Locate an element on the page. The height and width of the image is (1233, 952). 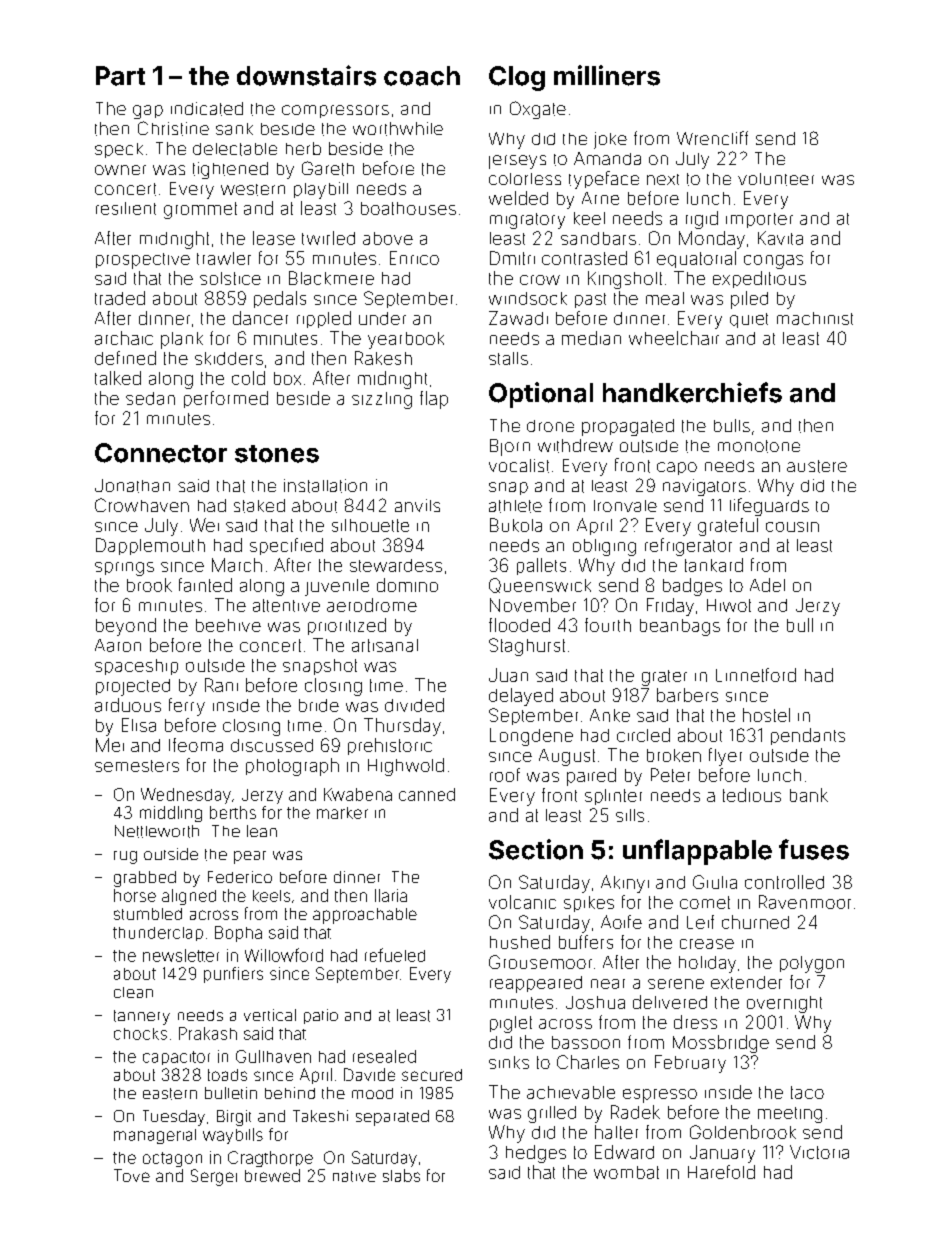
canned is located at coordinates (427, 794).
